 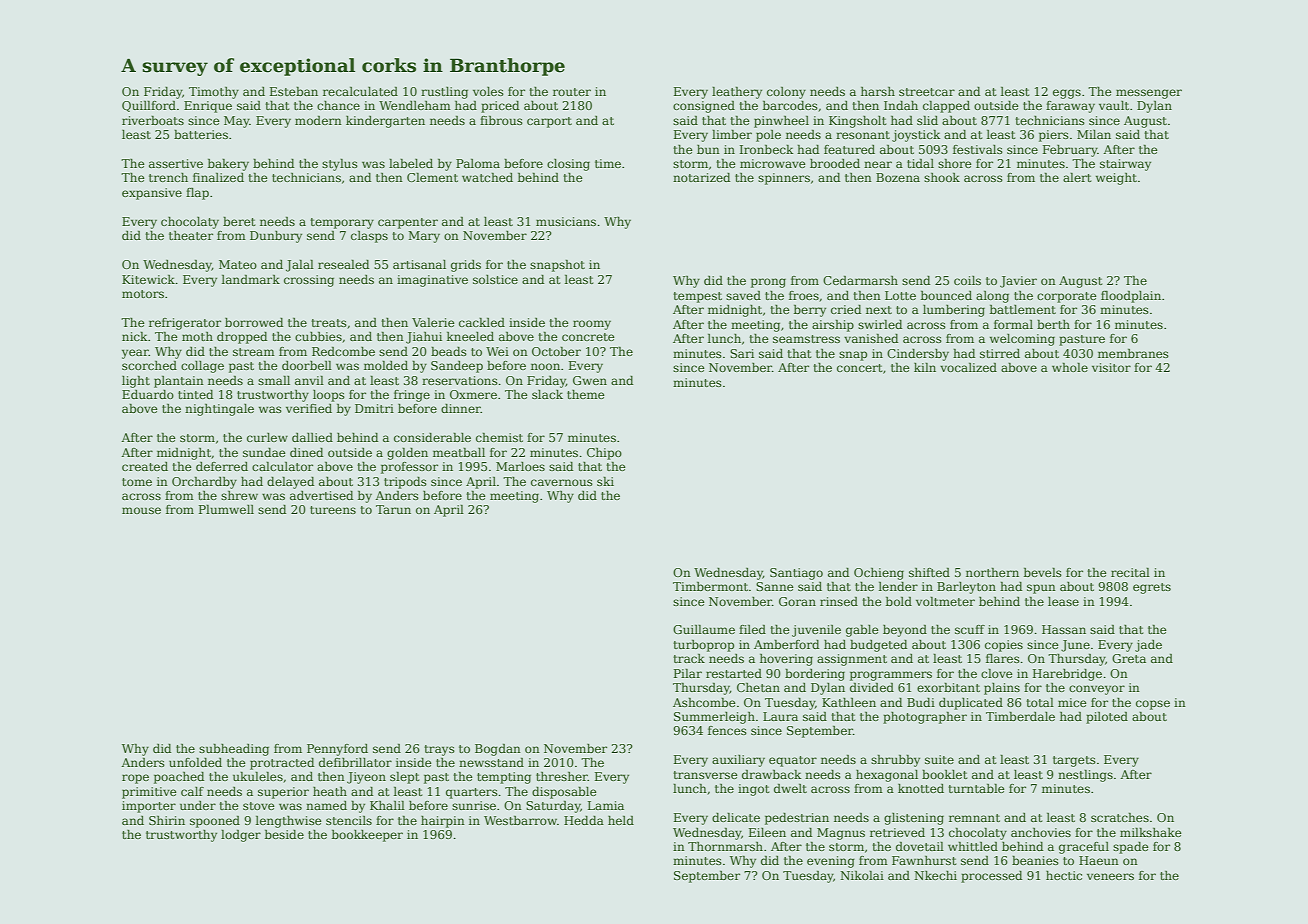 What do you see at coordinates (1002, 689) in the screenshot?
I see `plains` at bounding box center [1002, 689].
